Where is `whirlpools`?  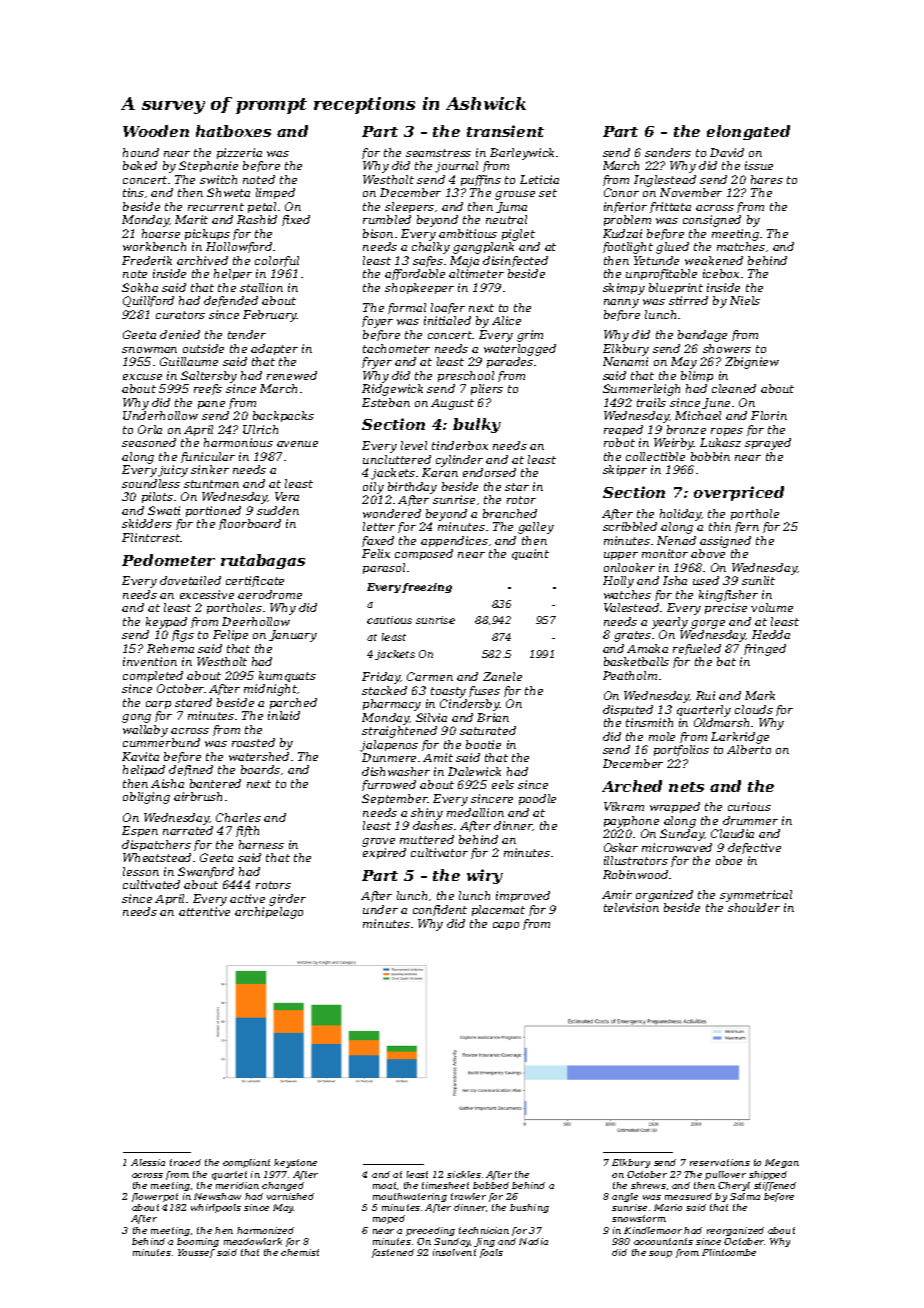
whirlpools is located at coordinates (216, 1208).
